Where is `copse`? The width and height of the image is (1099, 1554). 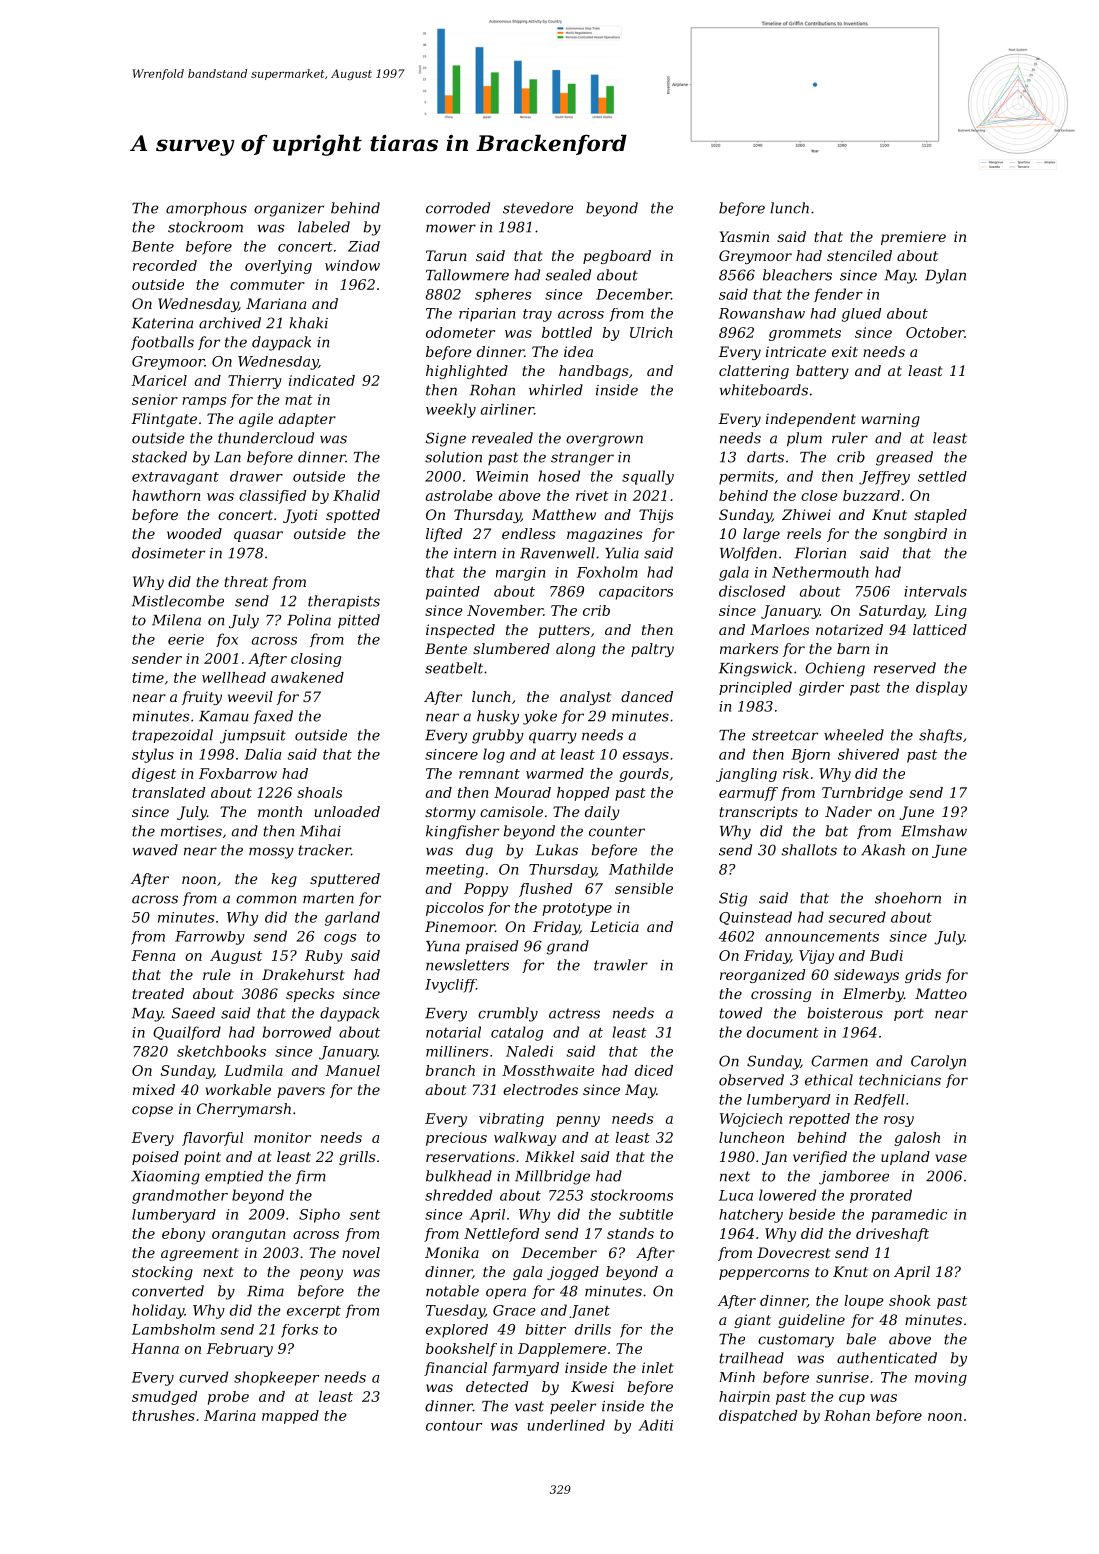 copse is located at coordinates (152, 1111).
